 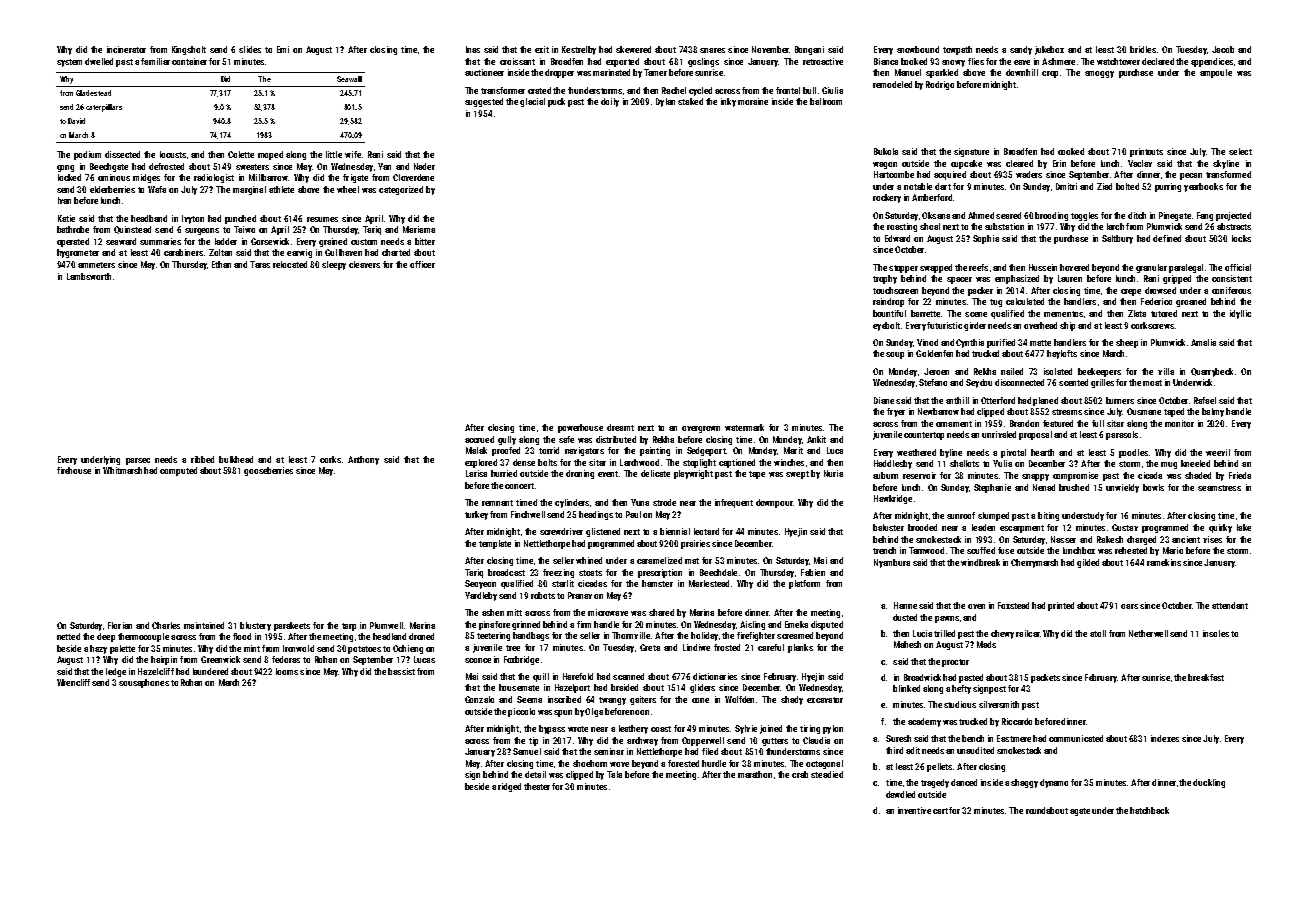 I want to click on purring, so click(x=1168, y=187).
